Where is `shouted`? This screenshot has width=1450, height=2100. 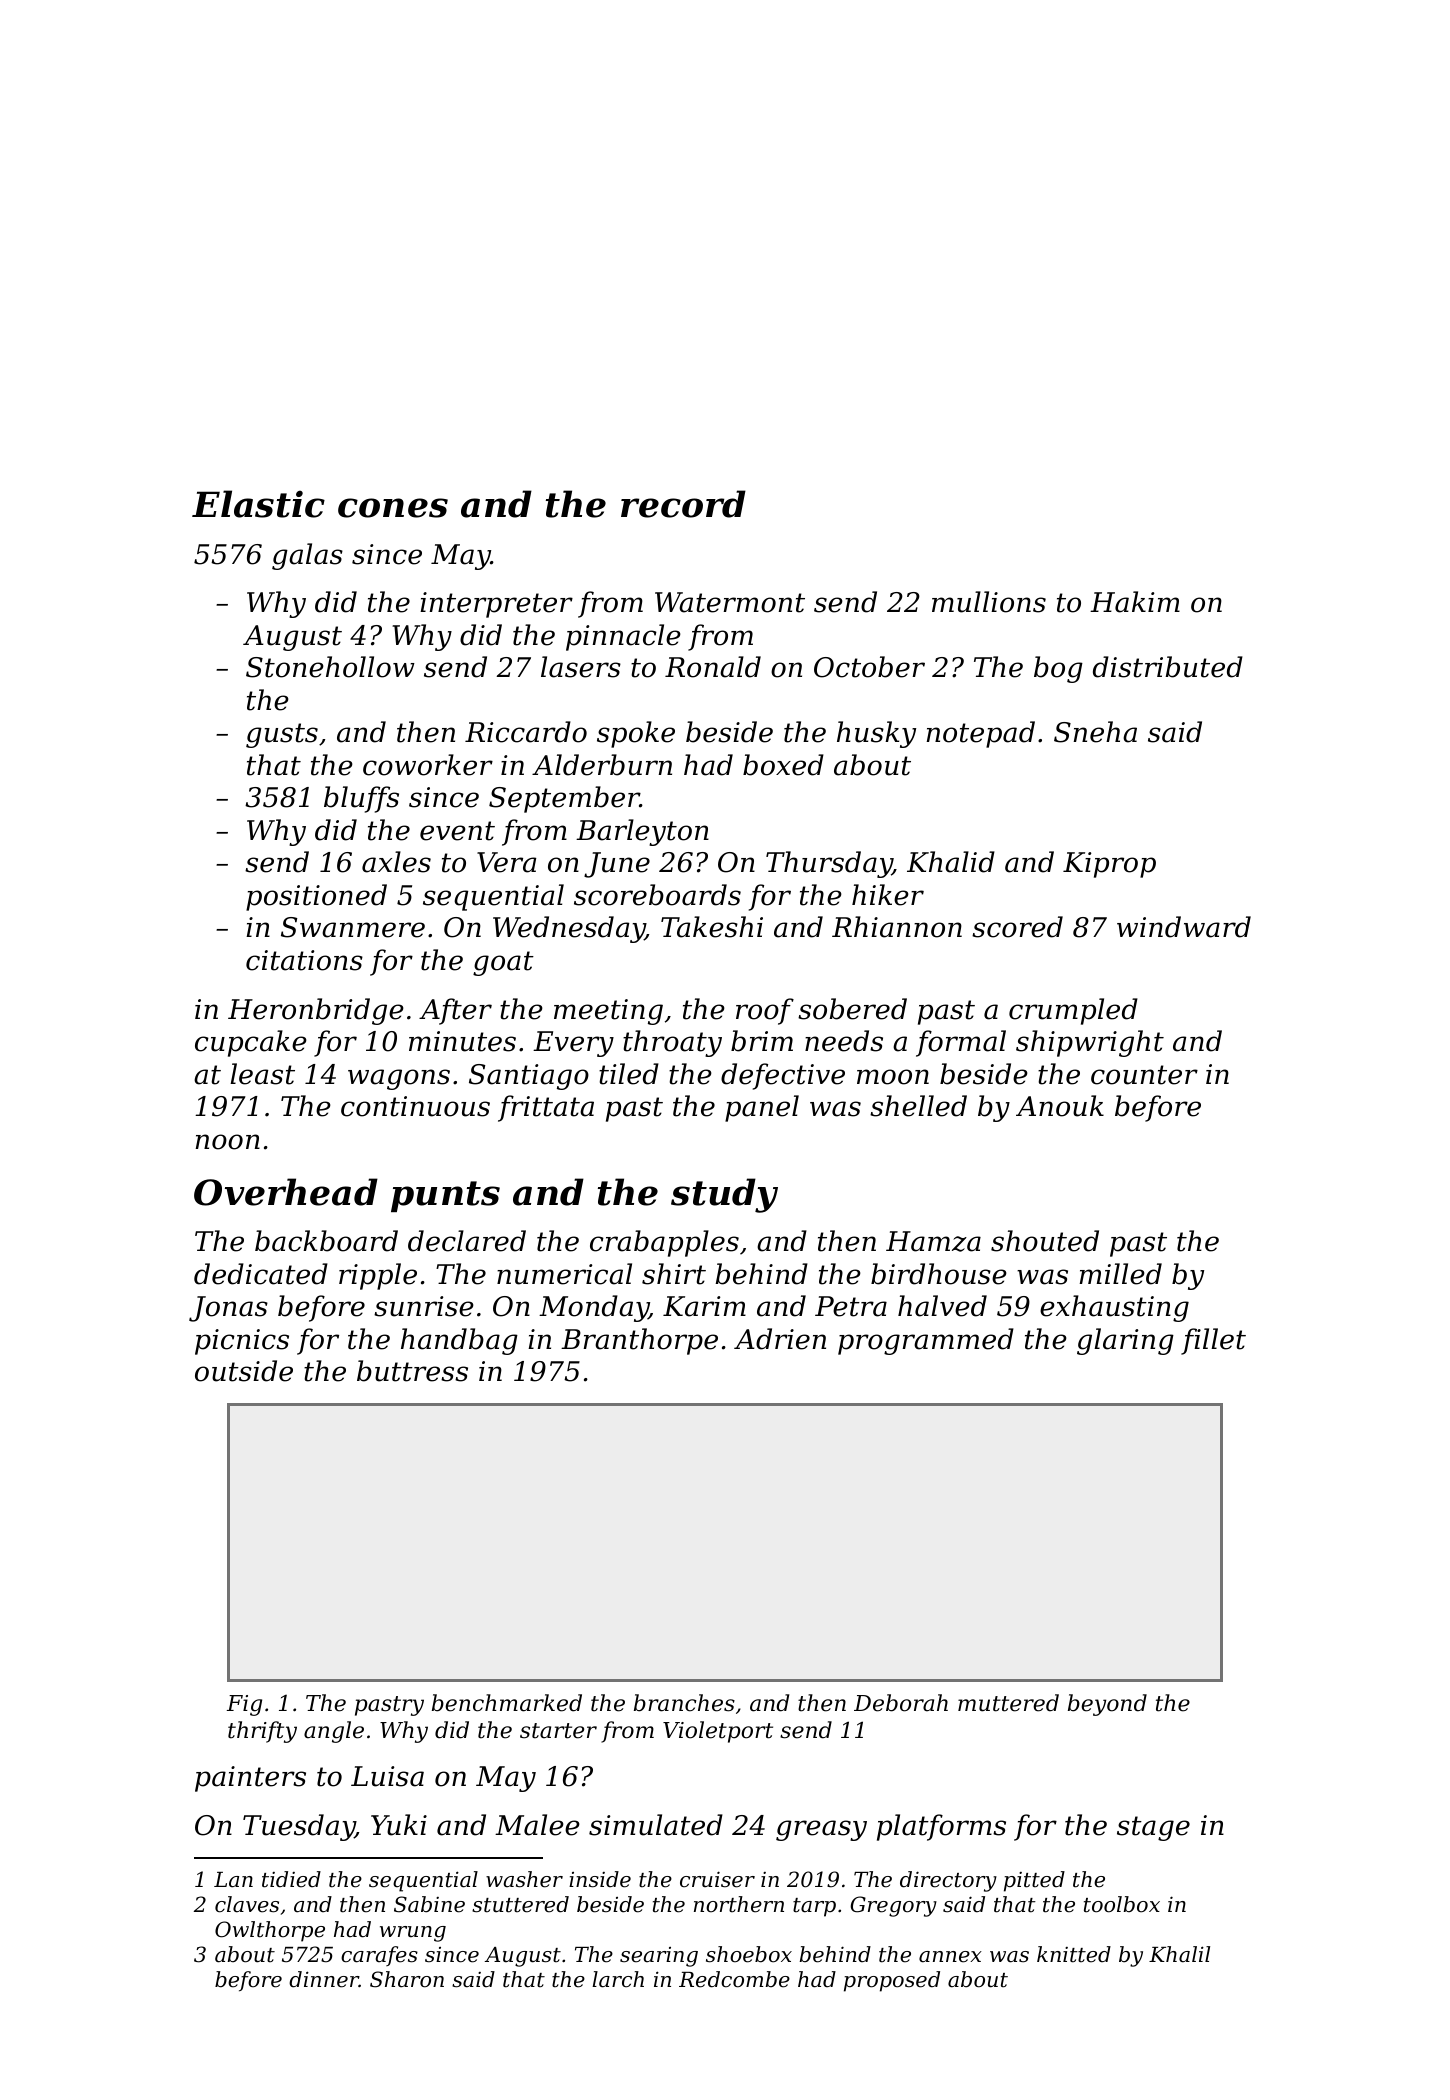 shouted is located at coordinates (1045, 1241).
